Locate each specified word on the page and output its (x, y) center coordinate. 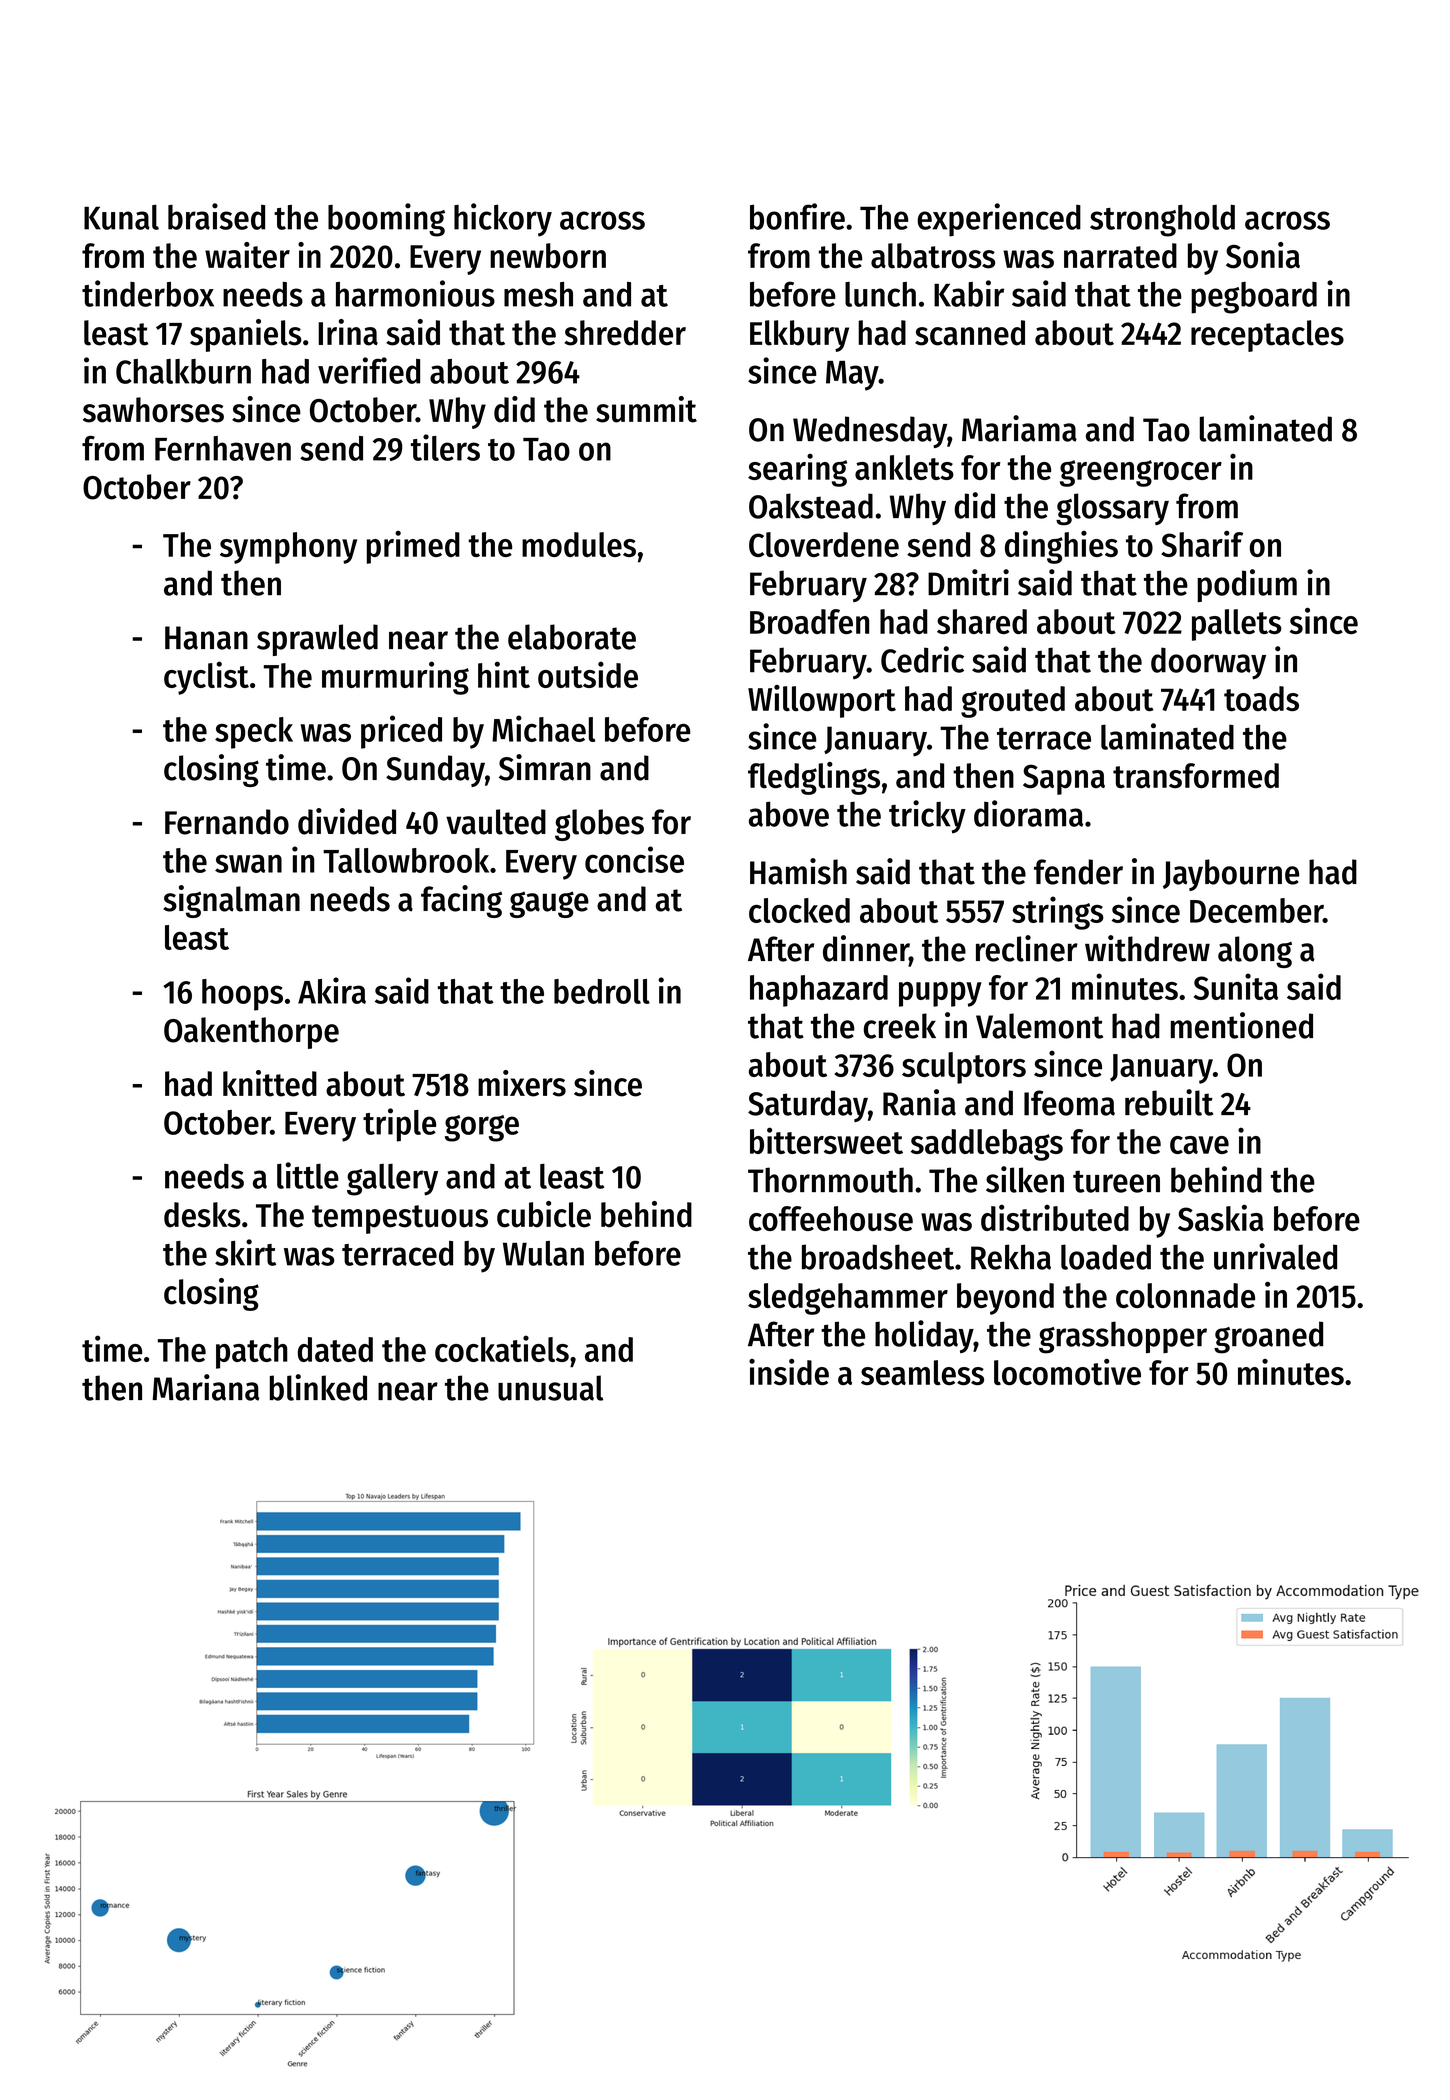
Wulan (543, 1253)
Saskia (1221, 1217)
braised (216, 216)
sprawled (317, 640)
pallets (1237, 625)
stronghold (1162, 221)
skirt (245, 1252)
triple (399, 1125)
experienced (999, 220)
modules (579, 544)
